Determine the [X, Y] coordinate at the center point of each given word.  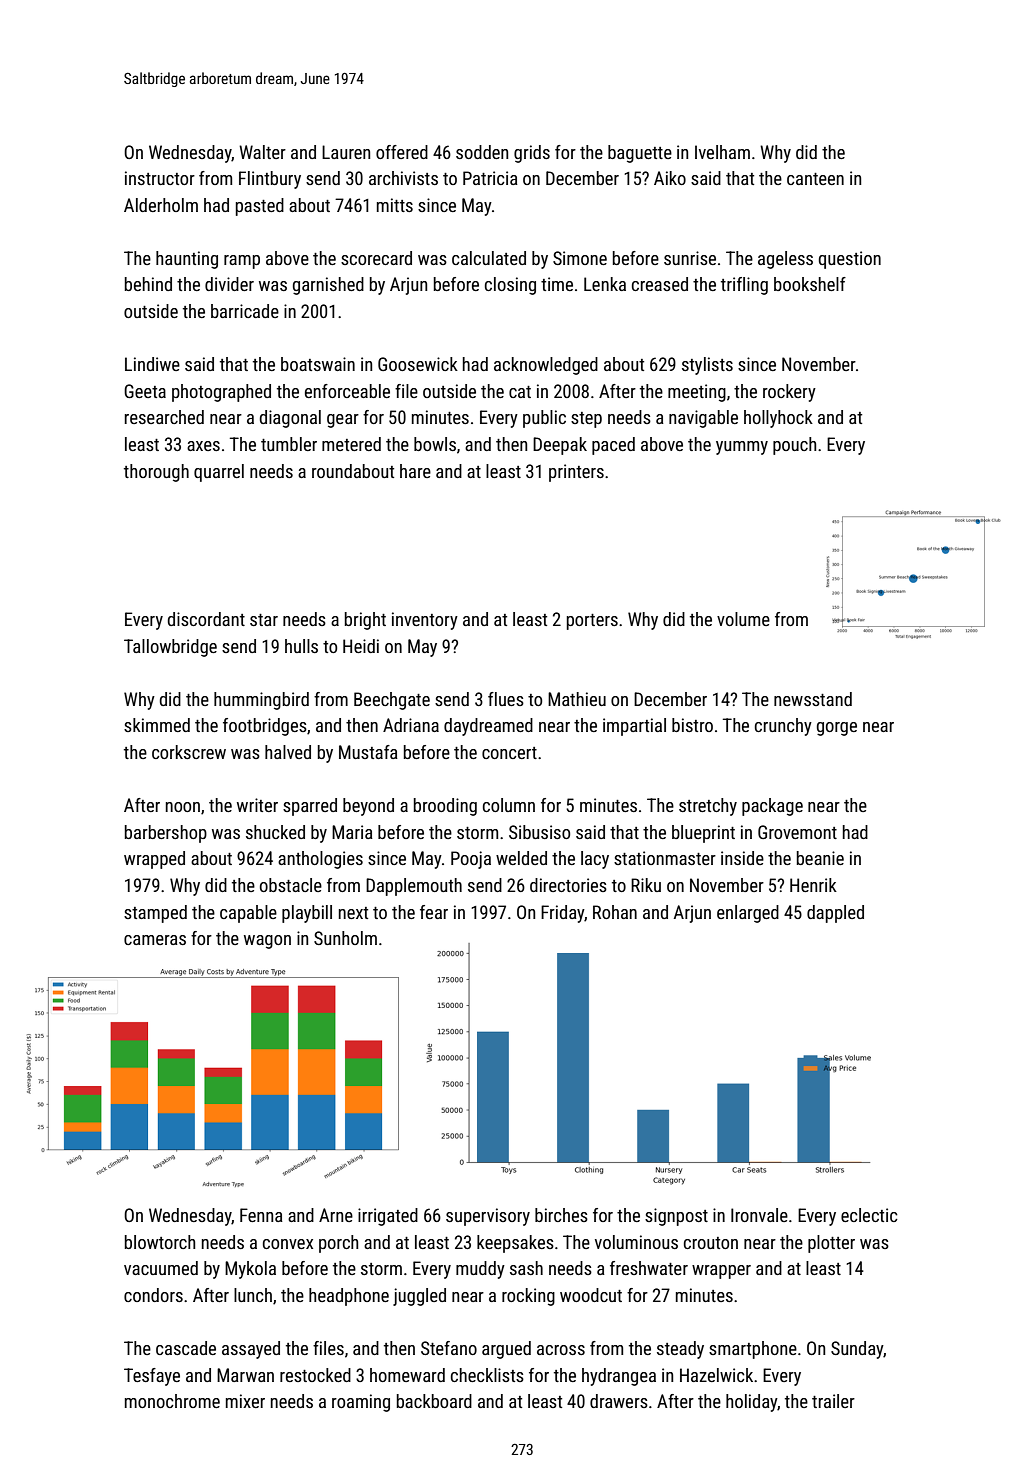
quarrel [219, 473]
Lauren [346, 152]
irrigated [388, 1217]
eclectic [869, 1215]
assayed [251, 1350]
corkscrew [189, 752]
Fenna [261, 1215]
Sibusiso [539, 832]
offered [402, 152]
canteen [815, 179]
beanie [820, 858]
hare [415, 471]
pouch [794, 446]
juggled [419, 1297]
